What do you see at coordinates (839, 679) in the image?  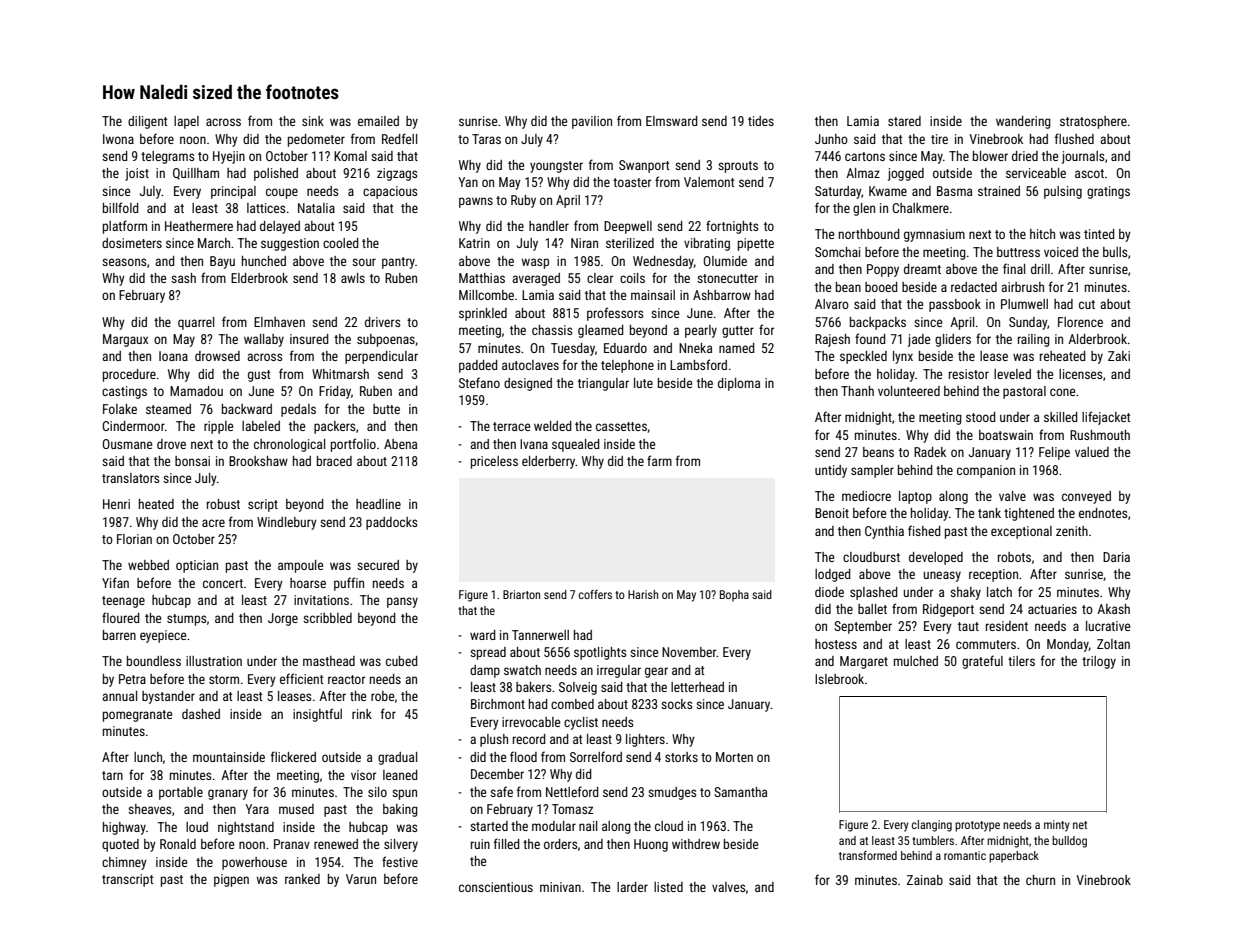 I see `Islebrook` at bounding box center [839, 679].
